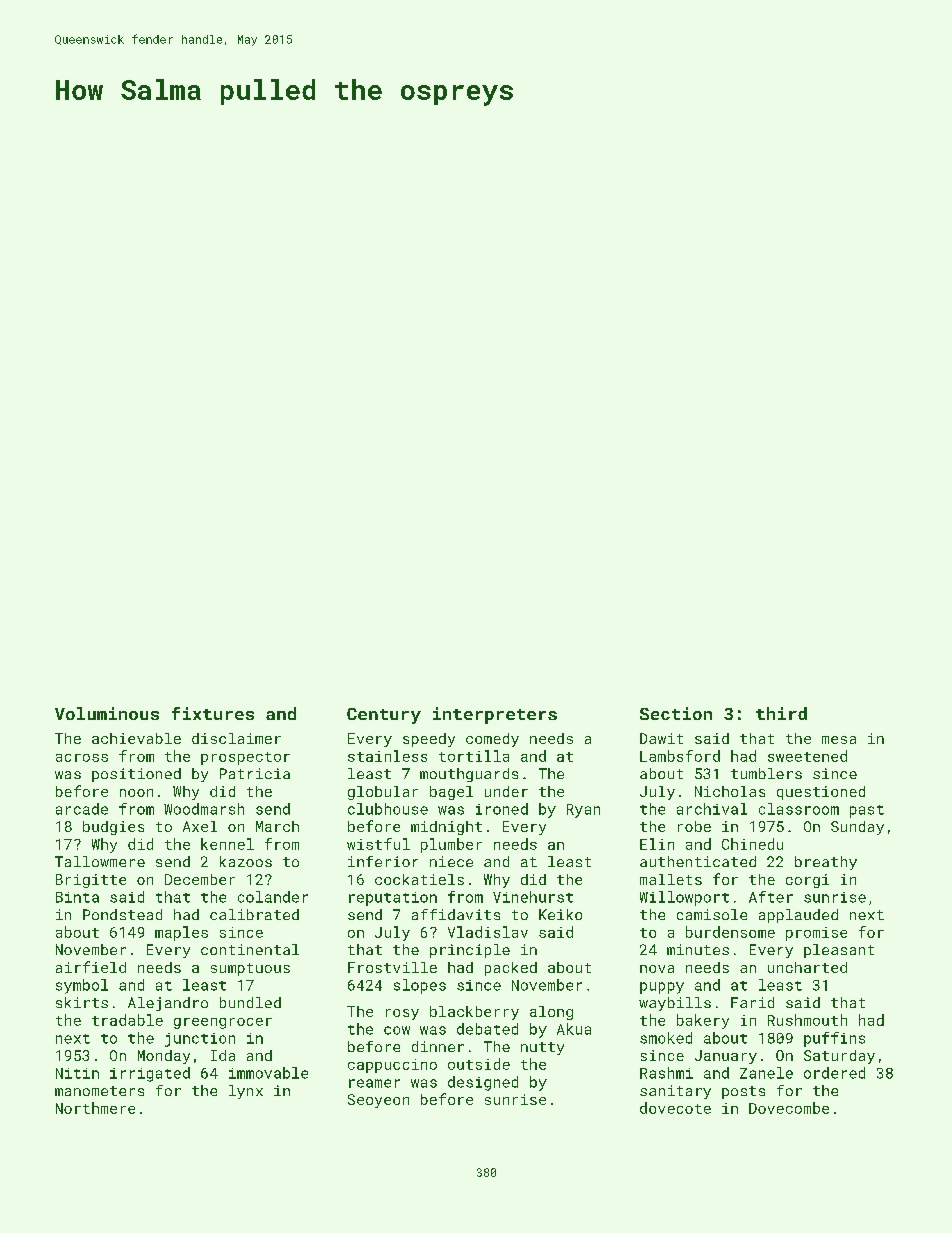  What do you see at coordinates (273, 897) in the screenshot?
I see `colander` at bounding box center [273, 897].
